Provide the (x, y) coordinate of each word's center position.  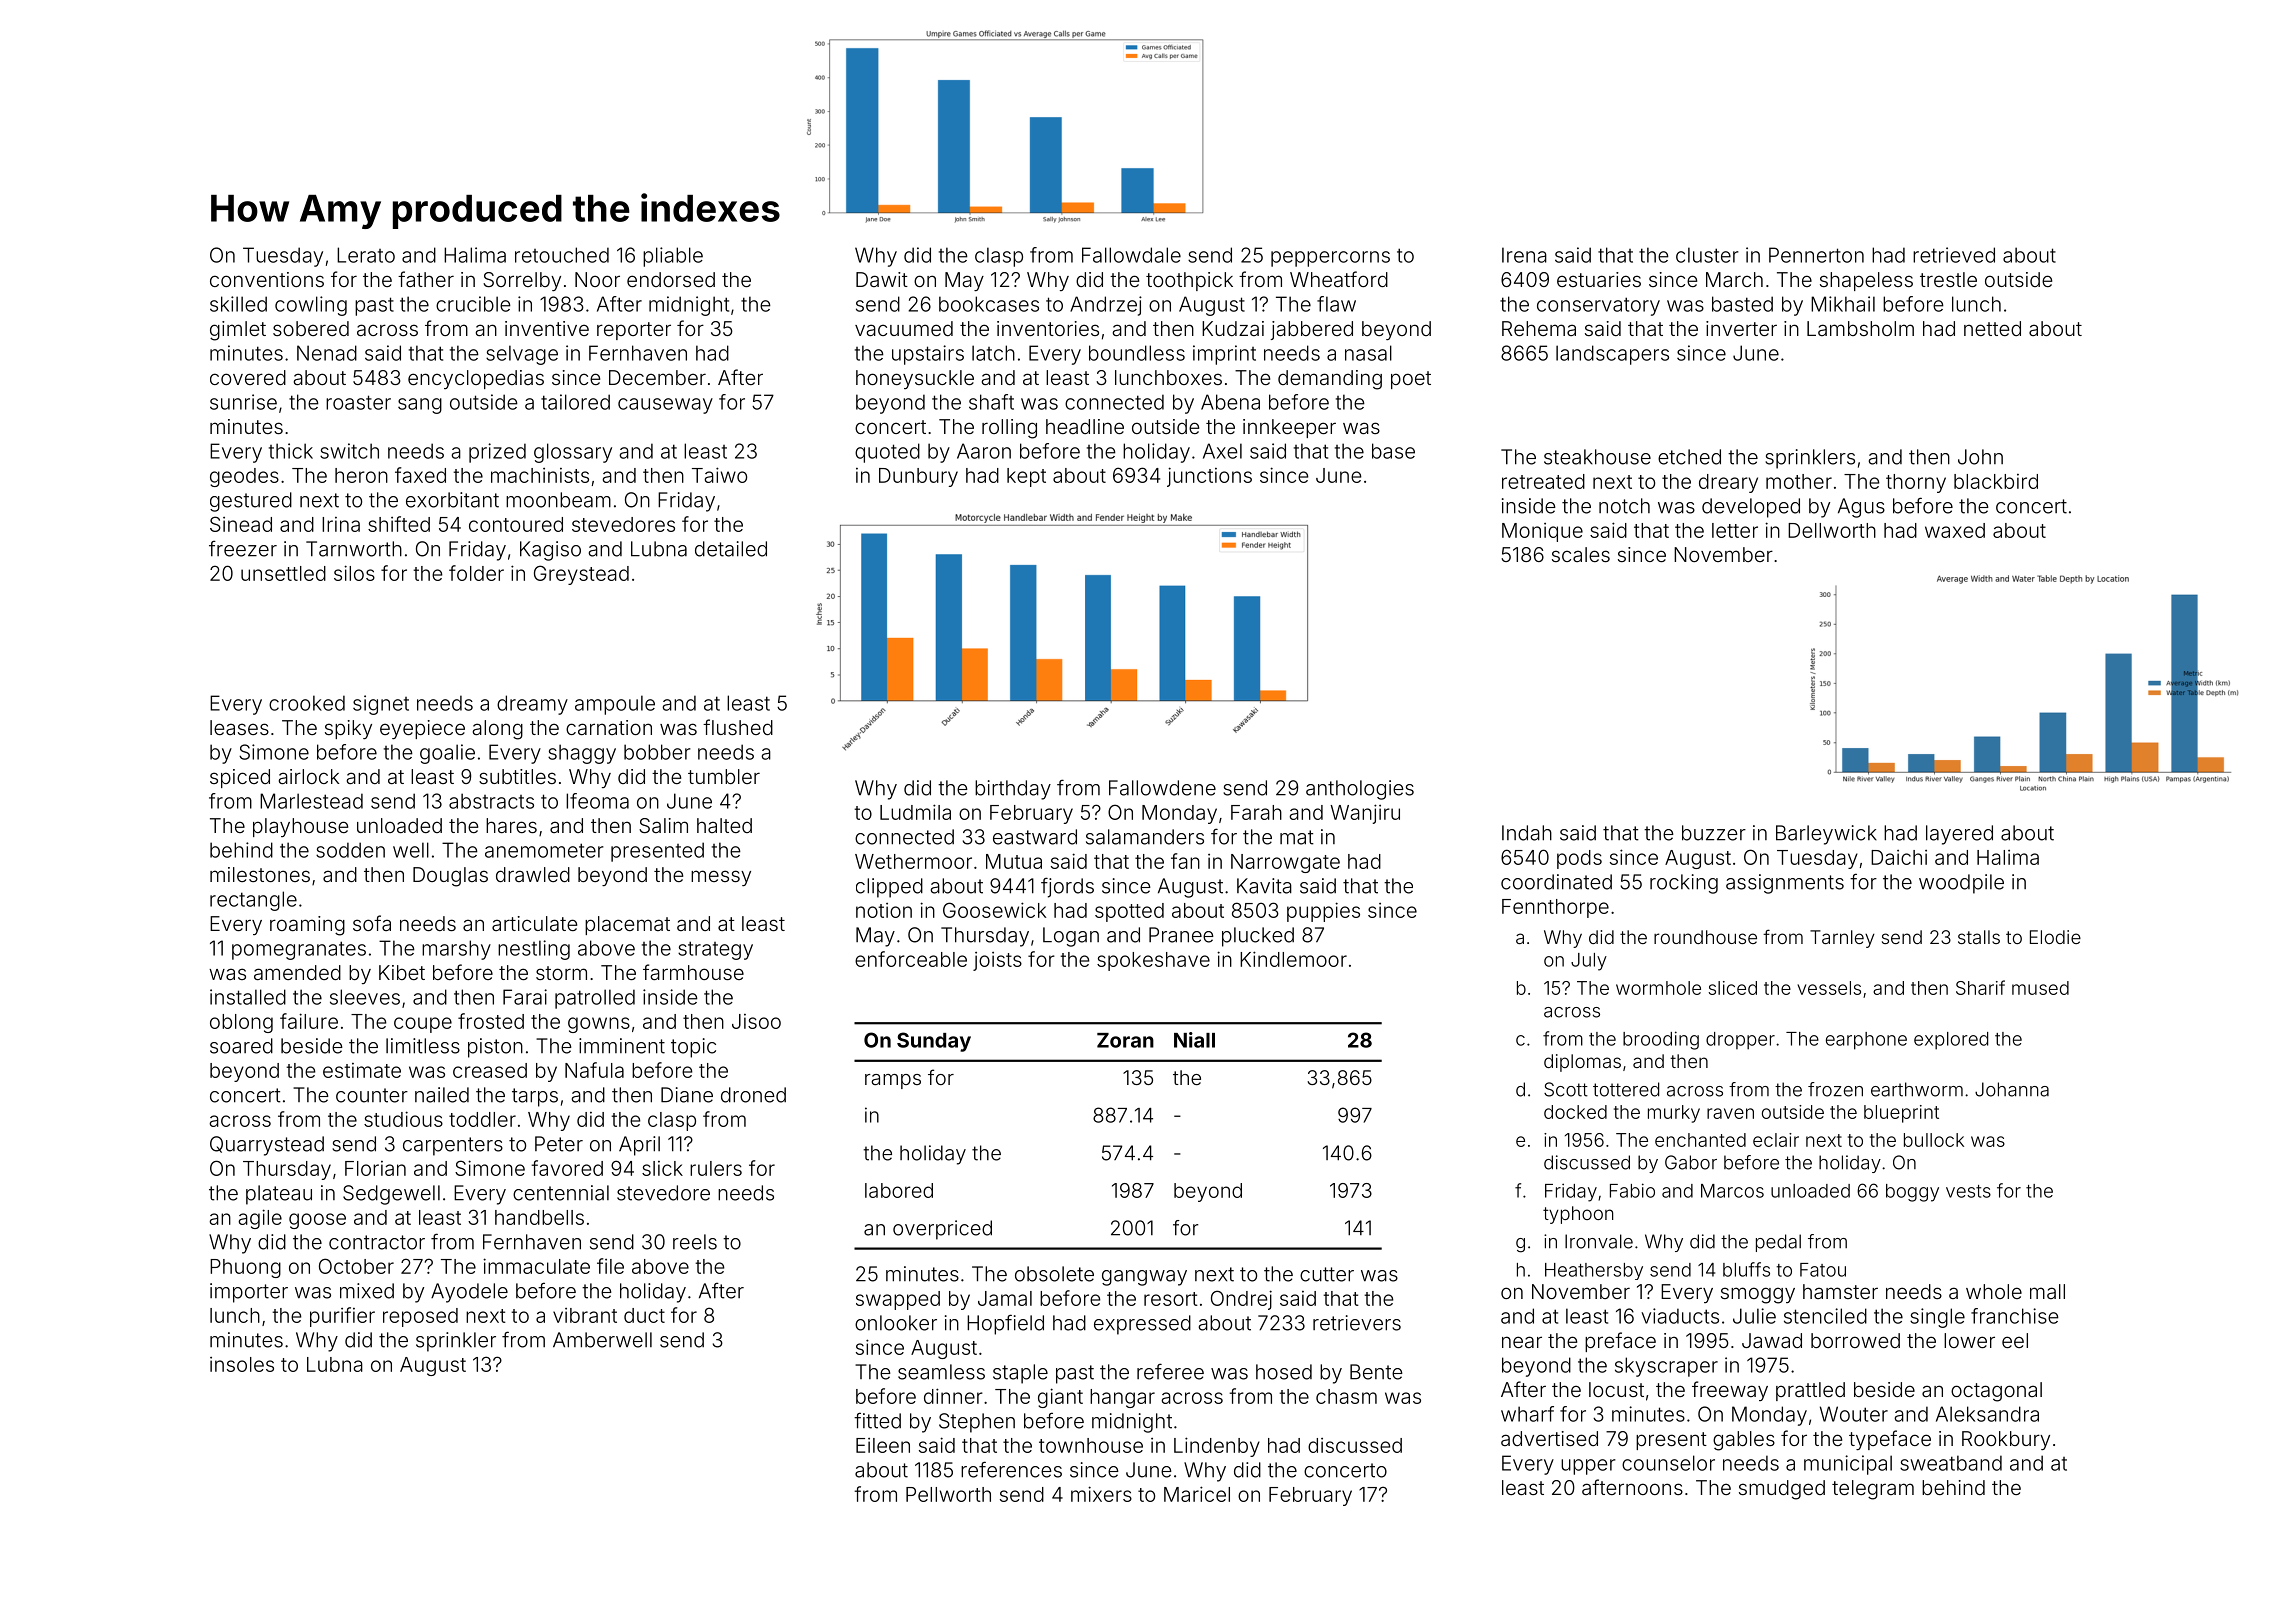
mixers (1101, 1494)
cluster (1707, 255)
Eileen (883, 1445)
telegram (1873, 1490)
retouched (562, 255)
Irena (1524, 255)
